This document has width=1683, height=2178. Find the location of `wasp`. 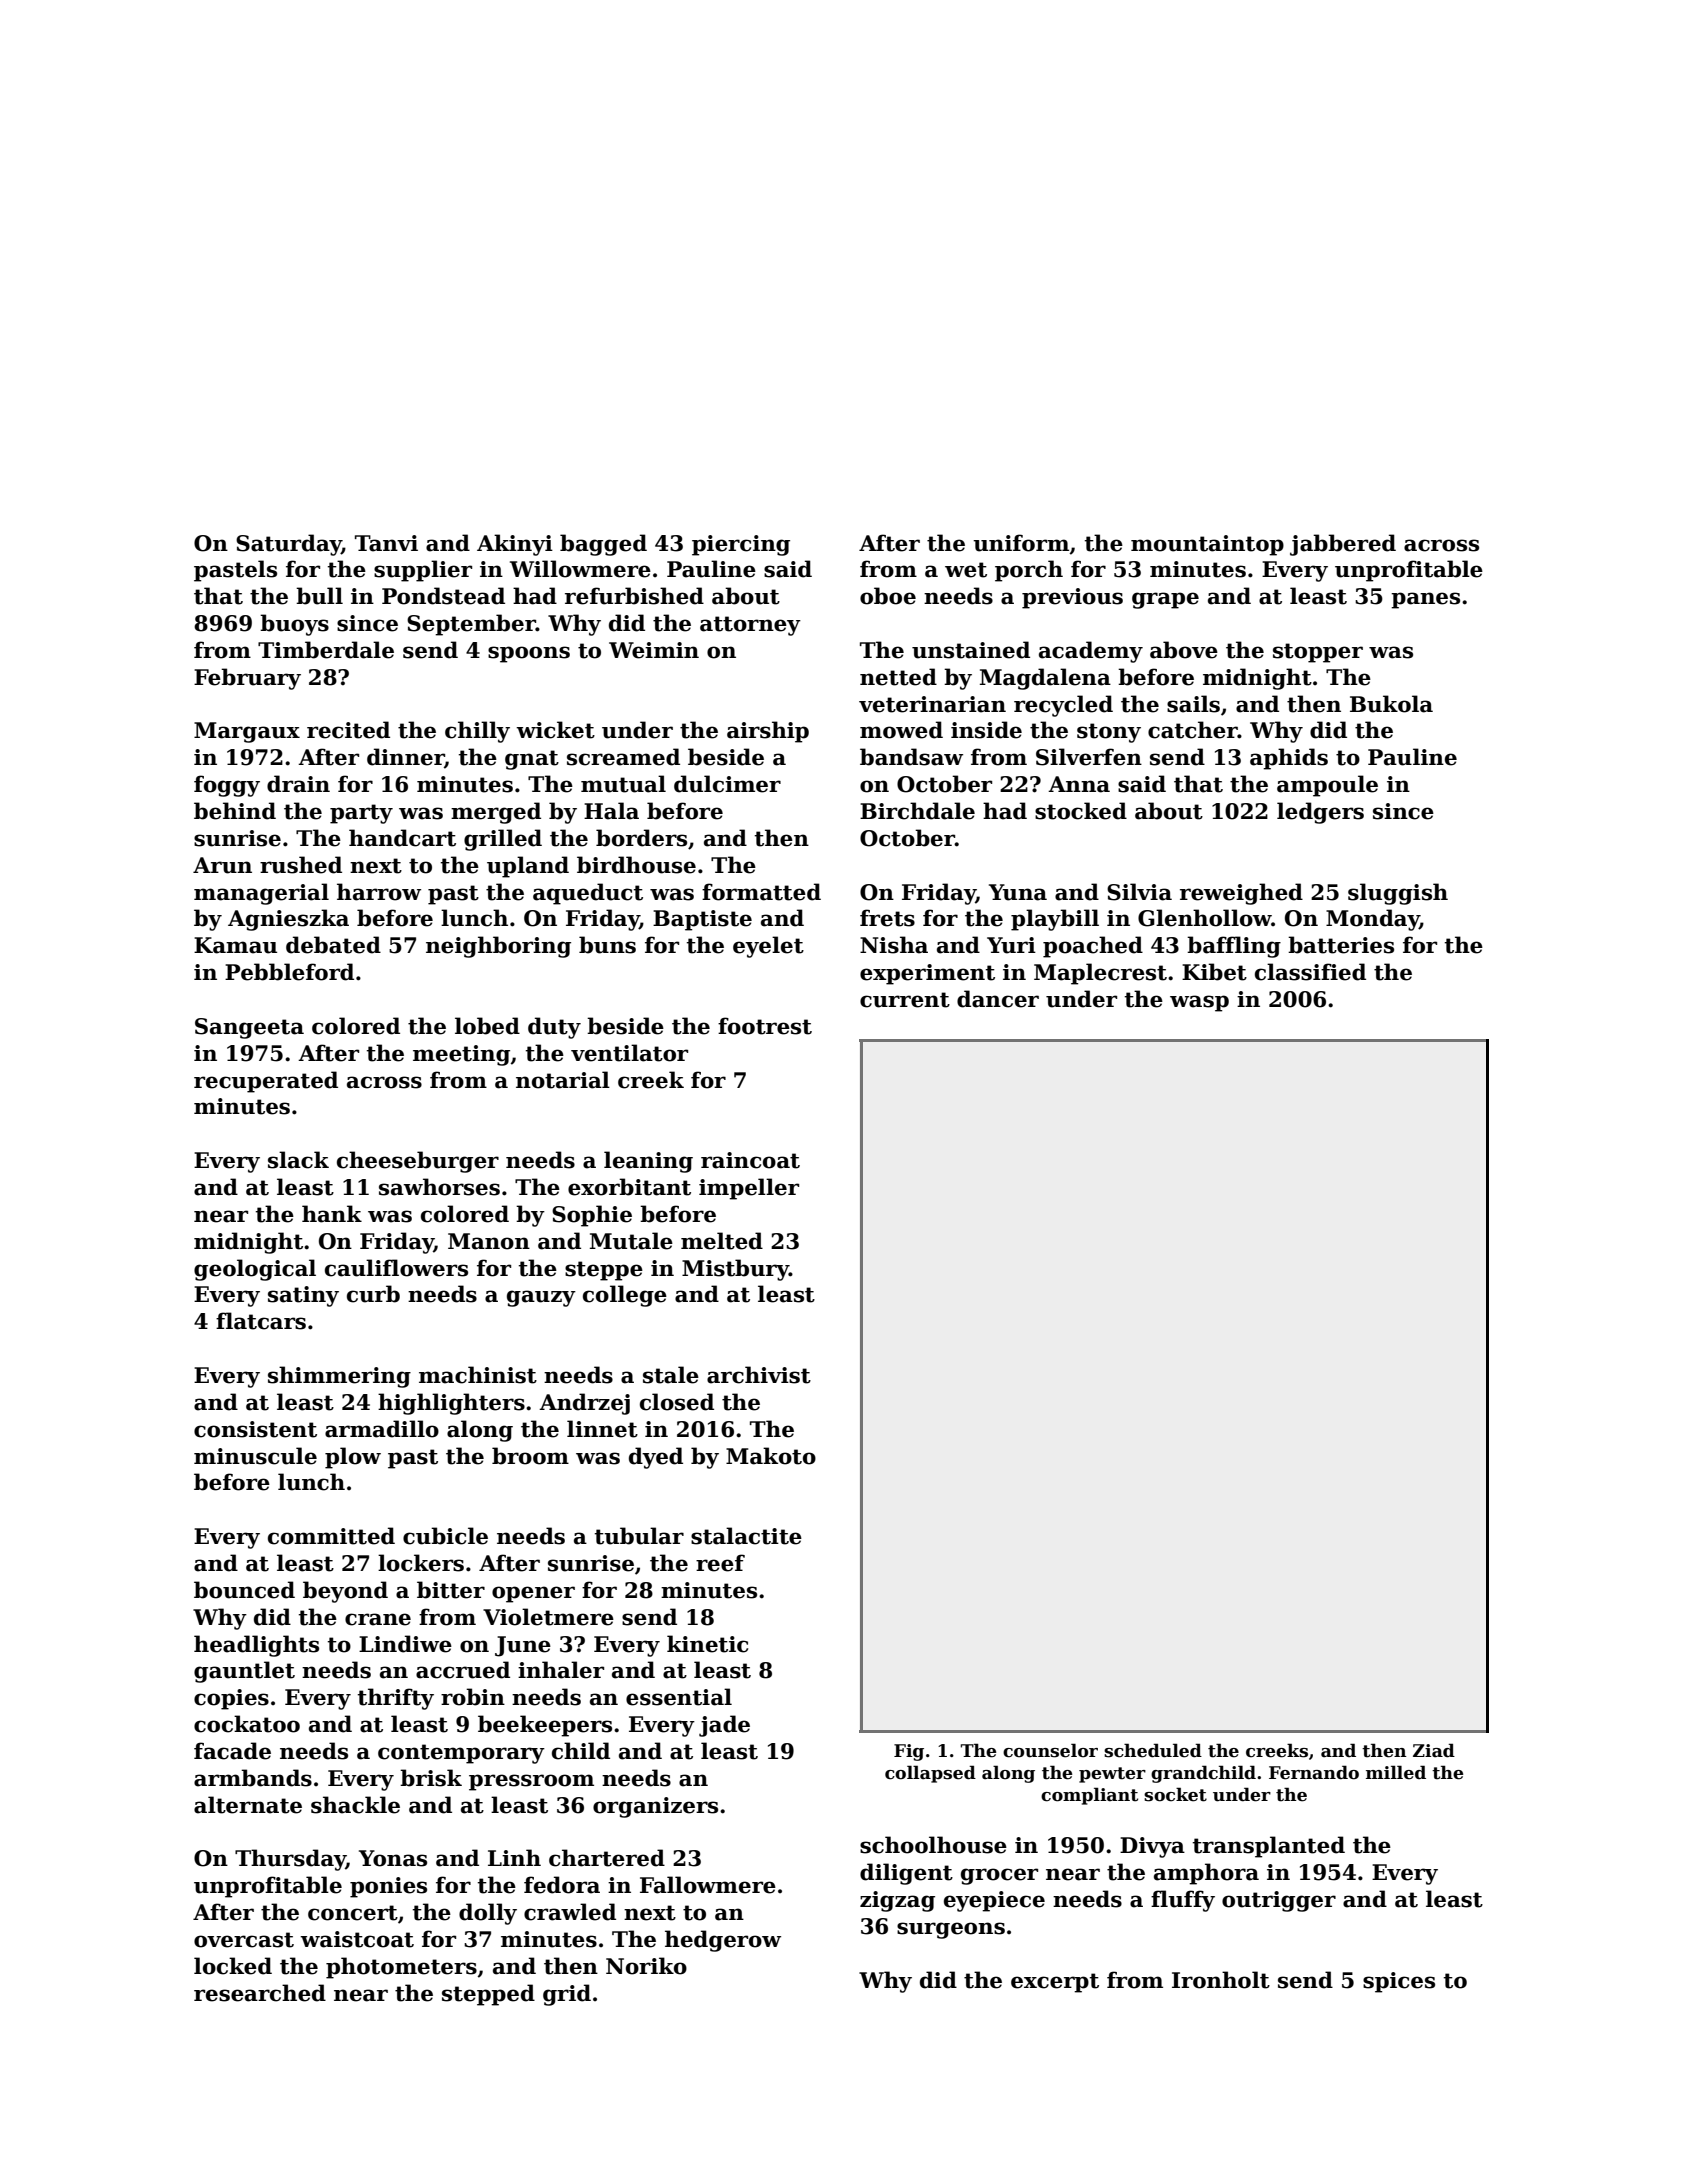

wasp is located at coordinates (1199, 1003).
